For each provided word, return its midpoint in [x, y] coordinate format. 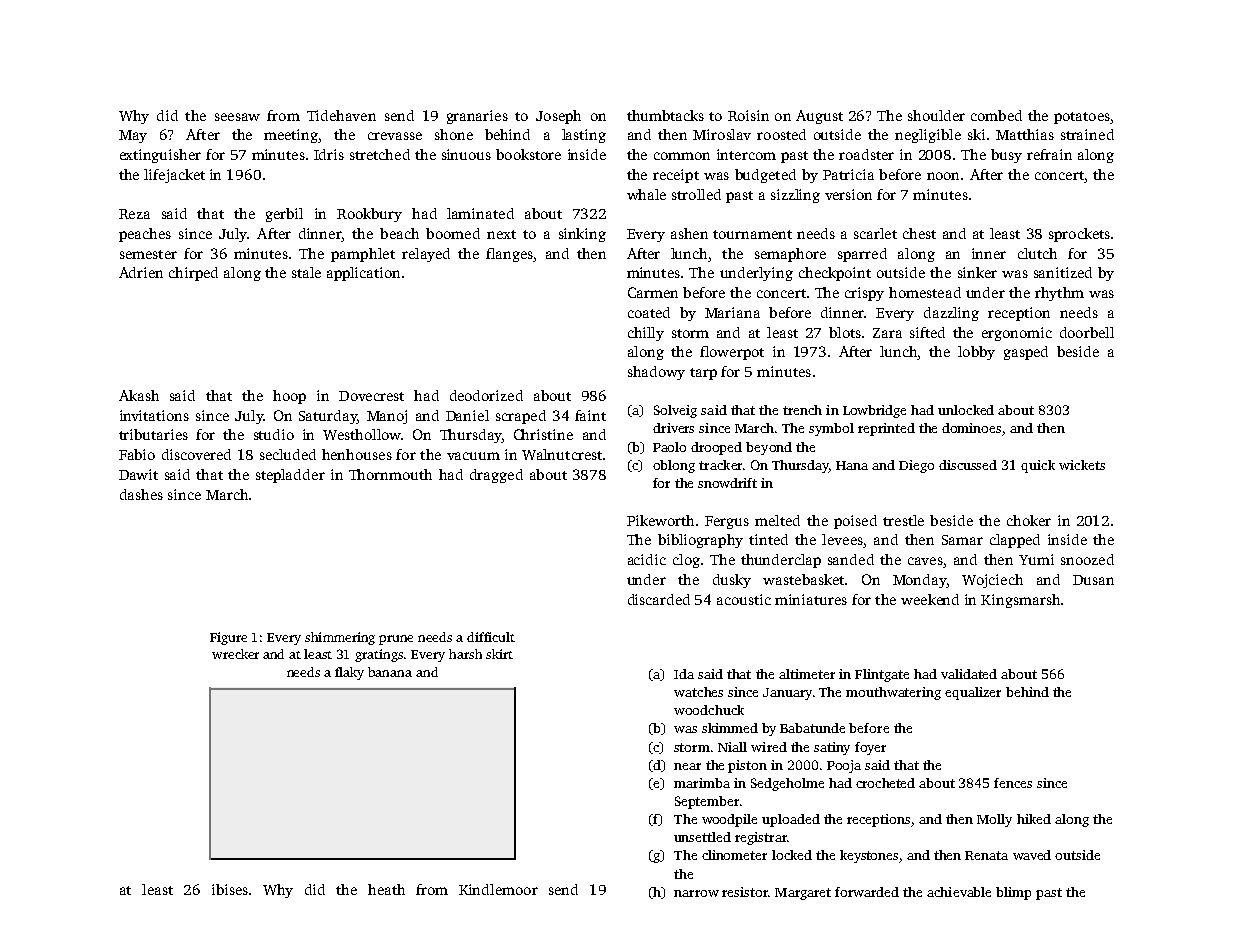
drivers [673, 428]
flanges [509, 255]
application [363, 274]
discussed [968, 465]
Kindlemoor [498, 889]
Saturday [328, 417]
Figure [228, 638]
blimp [1013, 893]
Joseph [558, 117]
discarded [659, 599]
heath [386, 889]
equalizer [973, 693]
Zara [887, 333]
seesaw [237, 117]
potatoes [1082, 118]
